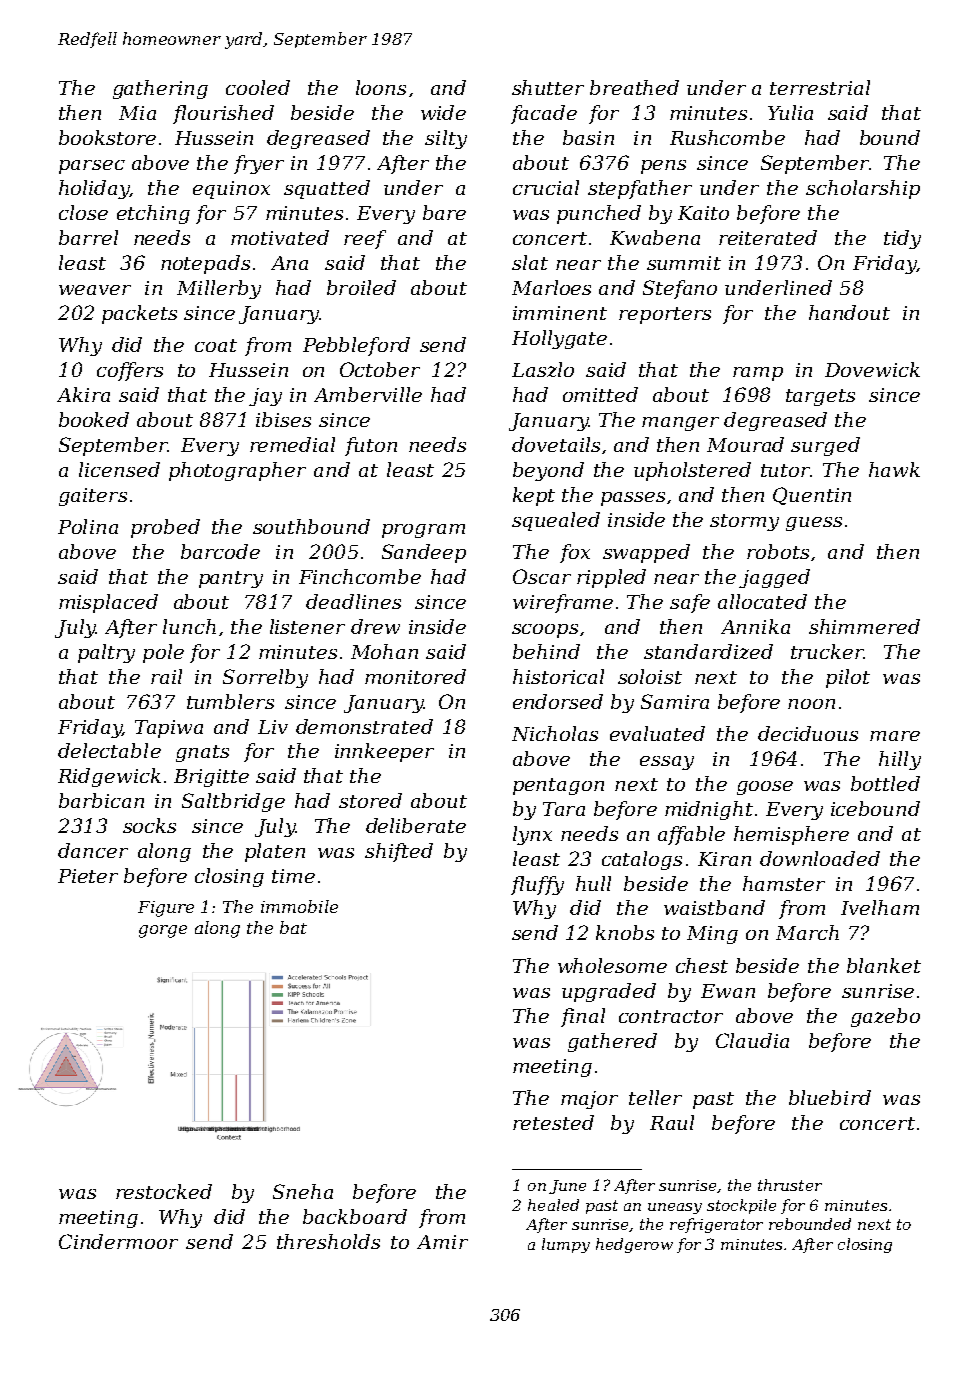 The width and height of the screenshot is (979, 1391). What do you see at coordinates (107, 137) in the screenshot?
I see `bookstore` at bounding box center [107, 137].
